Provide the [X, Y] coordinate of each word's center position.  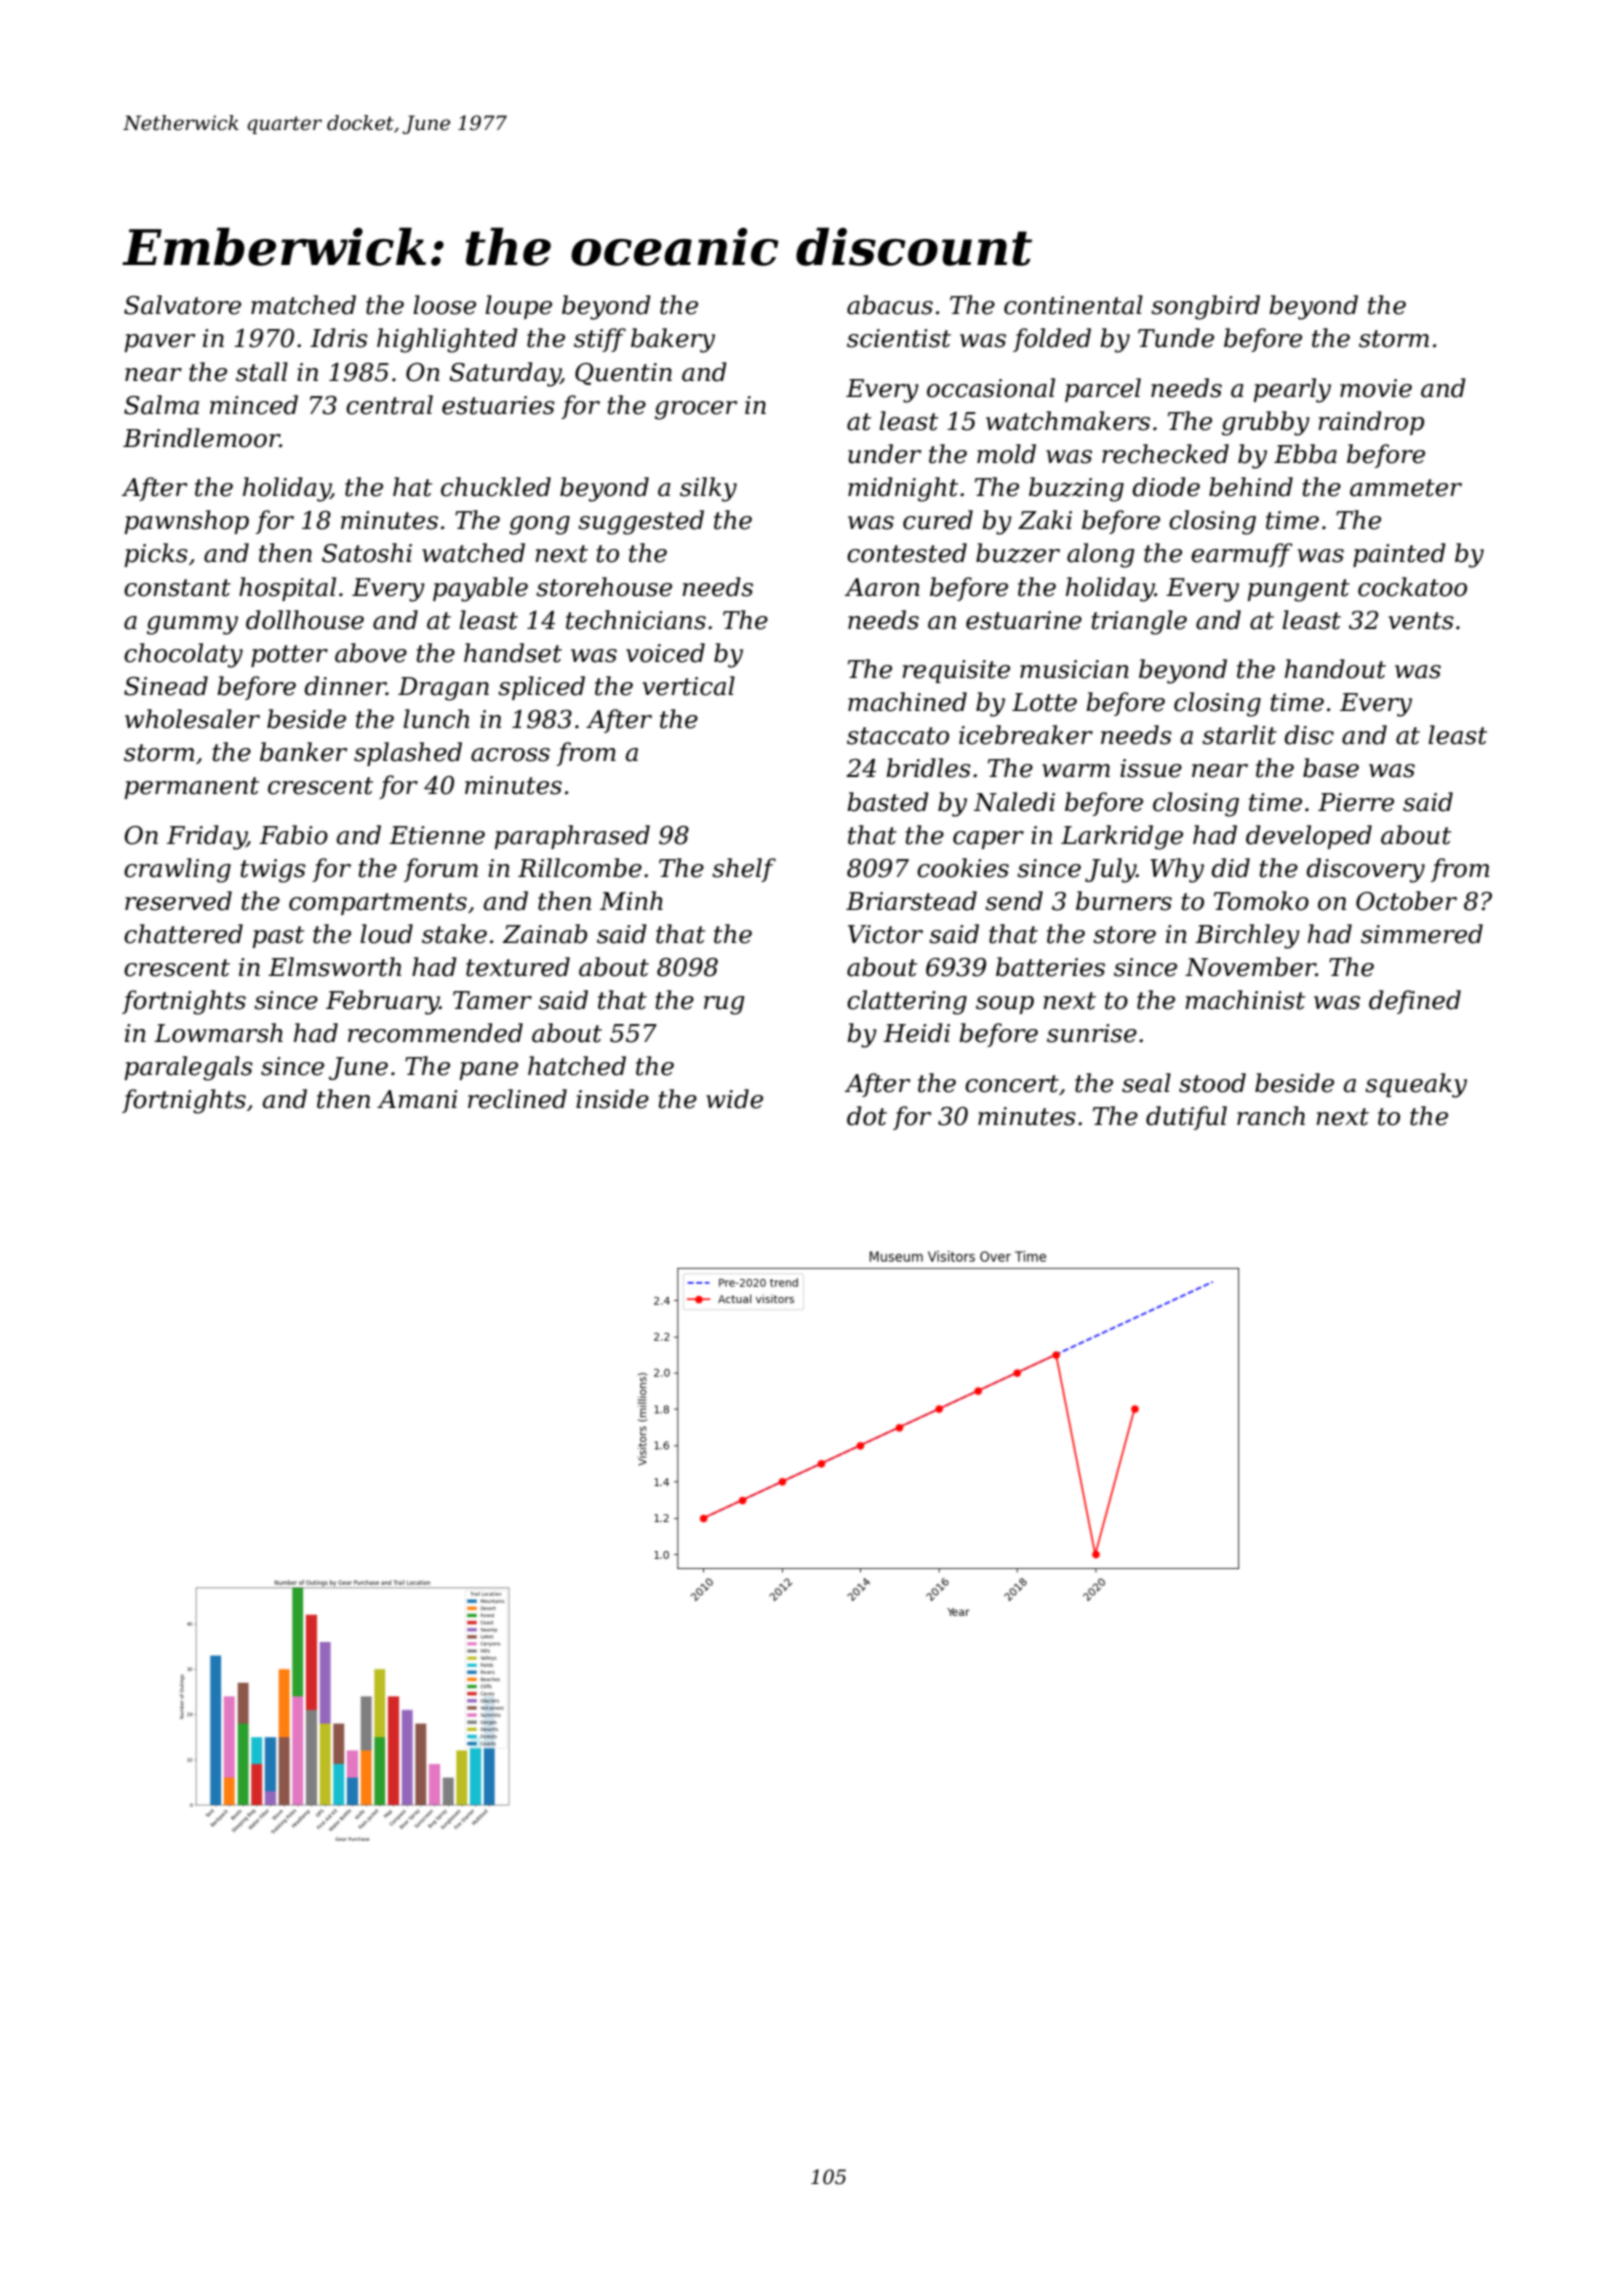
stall [262, 372]
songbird [1205, 307]
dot [867, 1116]
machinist [1245, 1000]
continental [1073, 305]
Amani [417, 1099]
